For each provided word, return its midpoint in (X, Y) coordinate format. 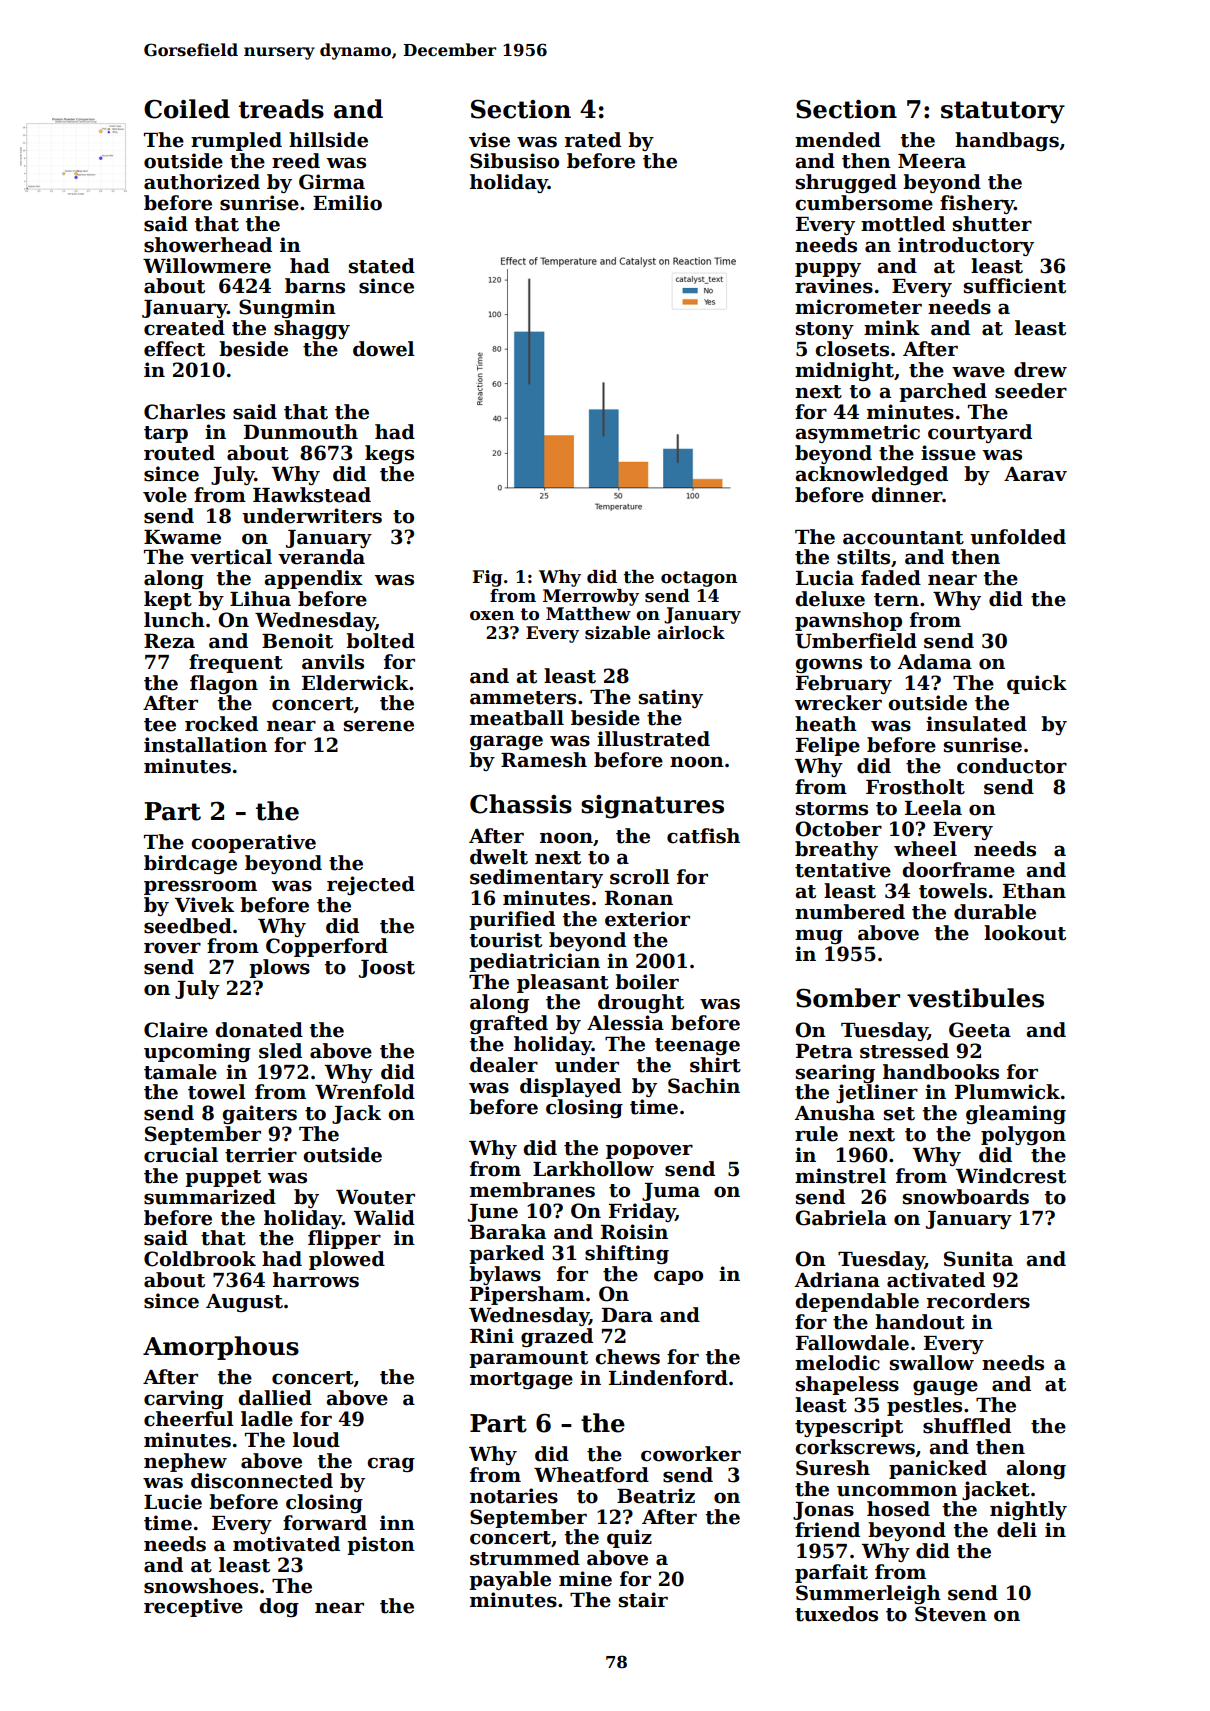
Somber (848, 998)
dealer (504, 1065)
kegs (389, 454)
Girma (332, 182)
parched (943, 392)
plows (279, 968)
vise (489, 140)
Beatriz (656, 1496)
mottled (903, 224)
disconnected (262, 1481)
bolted (380, 641)
